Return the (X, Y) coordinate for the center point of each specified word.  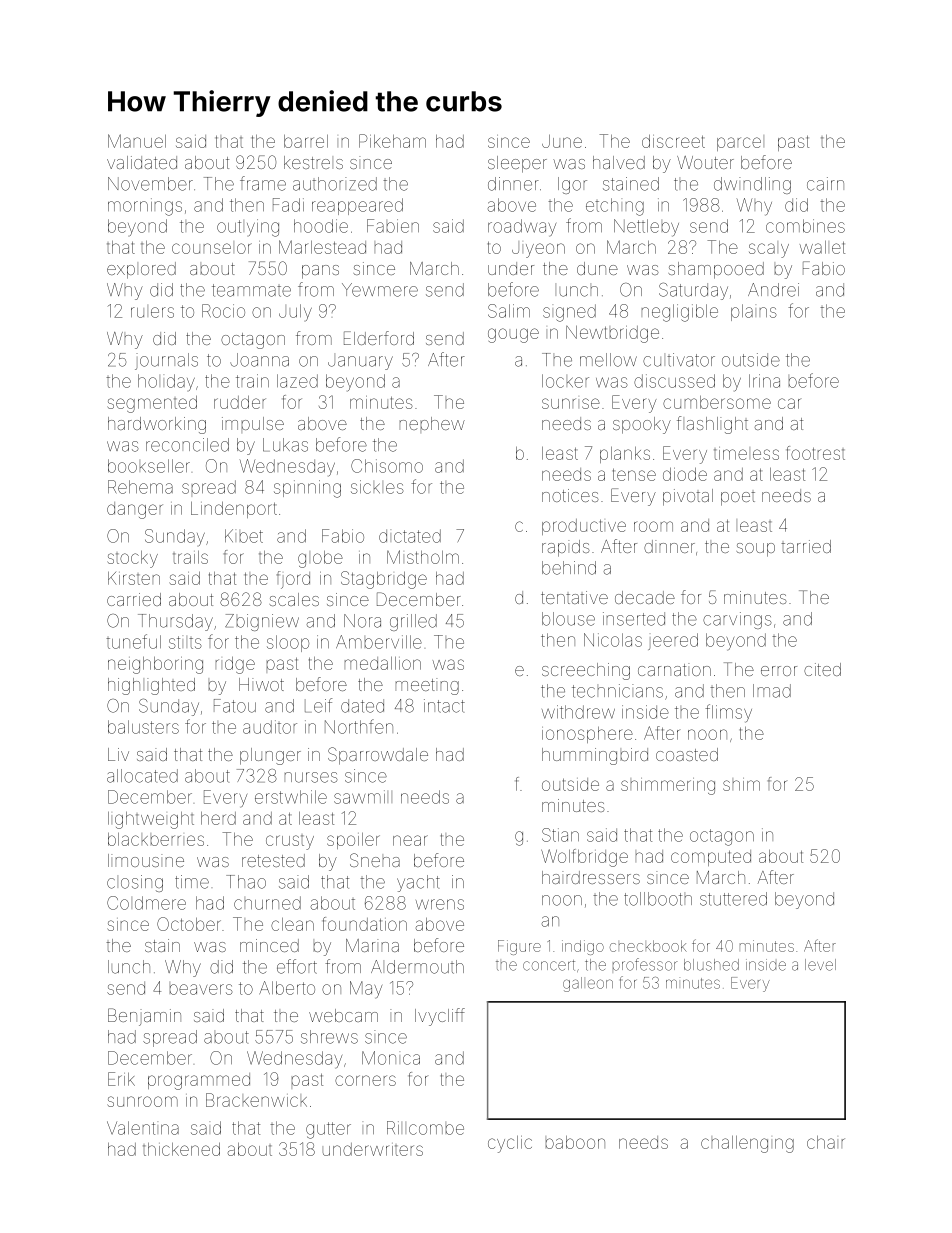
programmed (199, 1081)
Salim (509, 311)
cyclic (510, 1144)
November (150, 184)
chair (826, 1142)
